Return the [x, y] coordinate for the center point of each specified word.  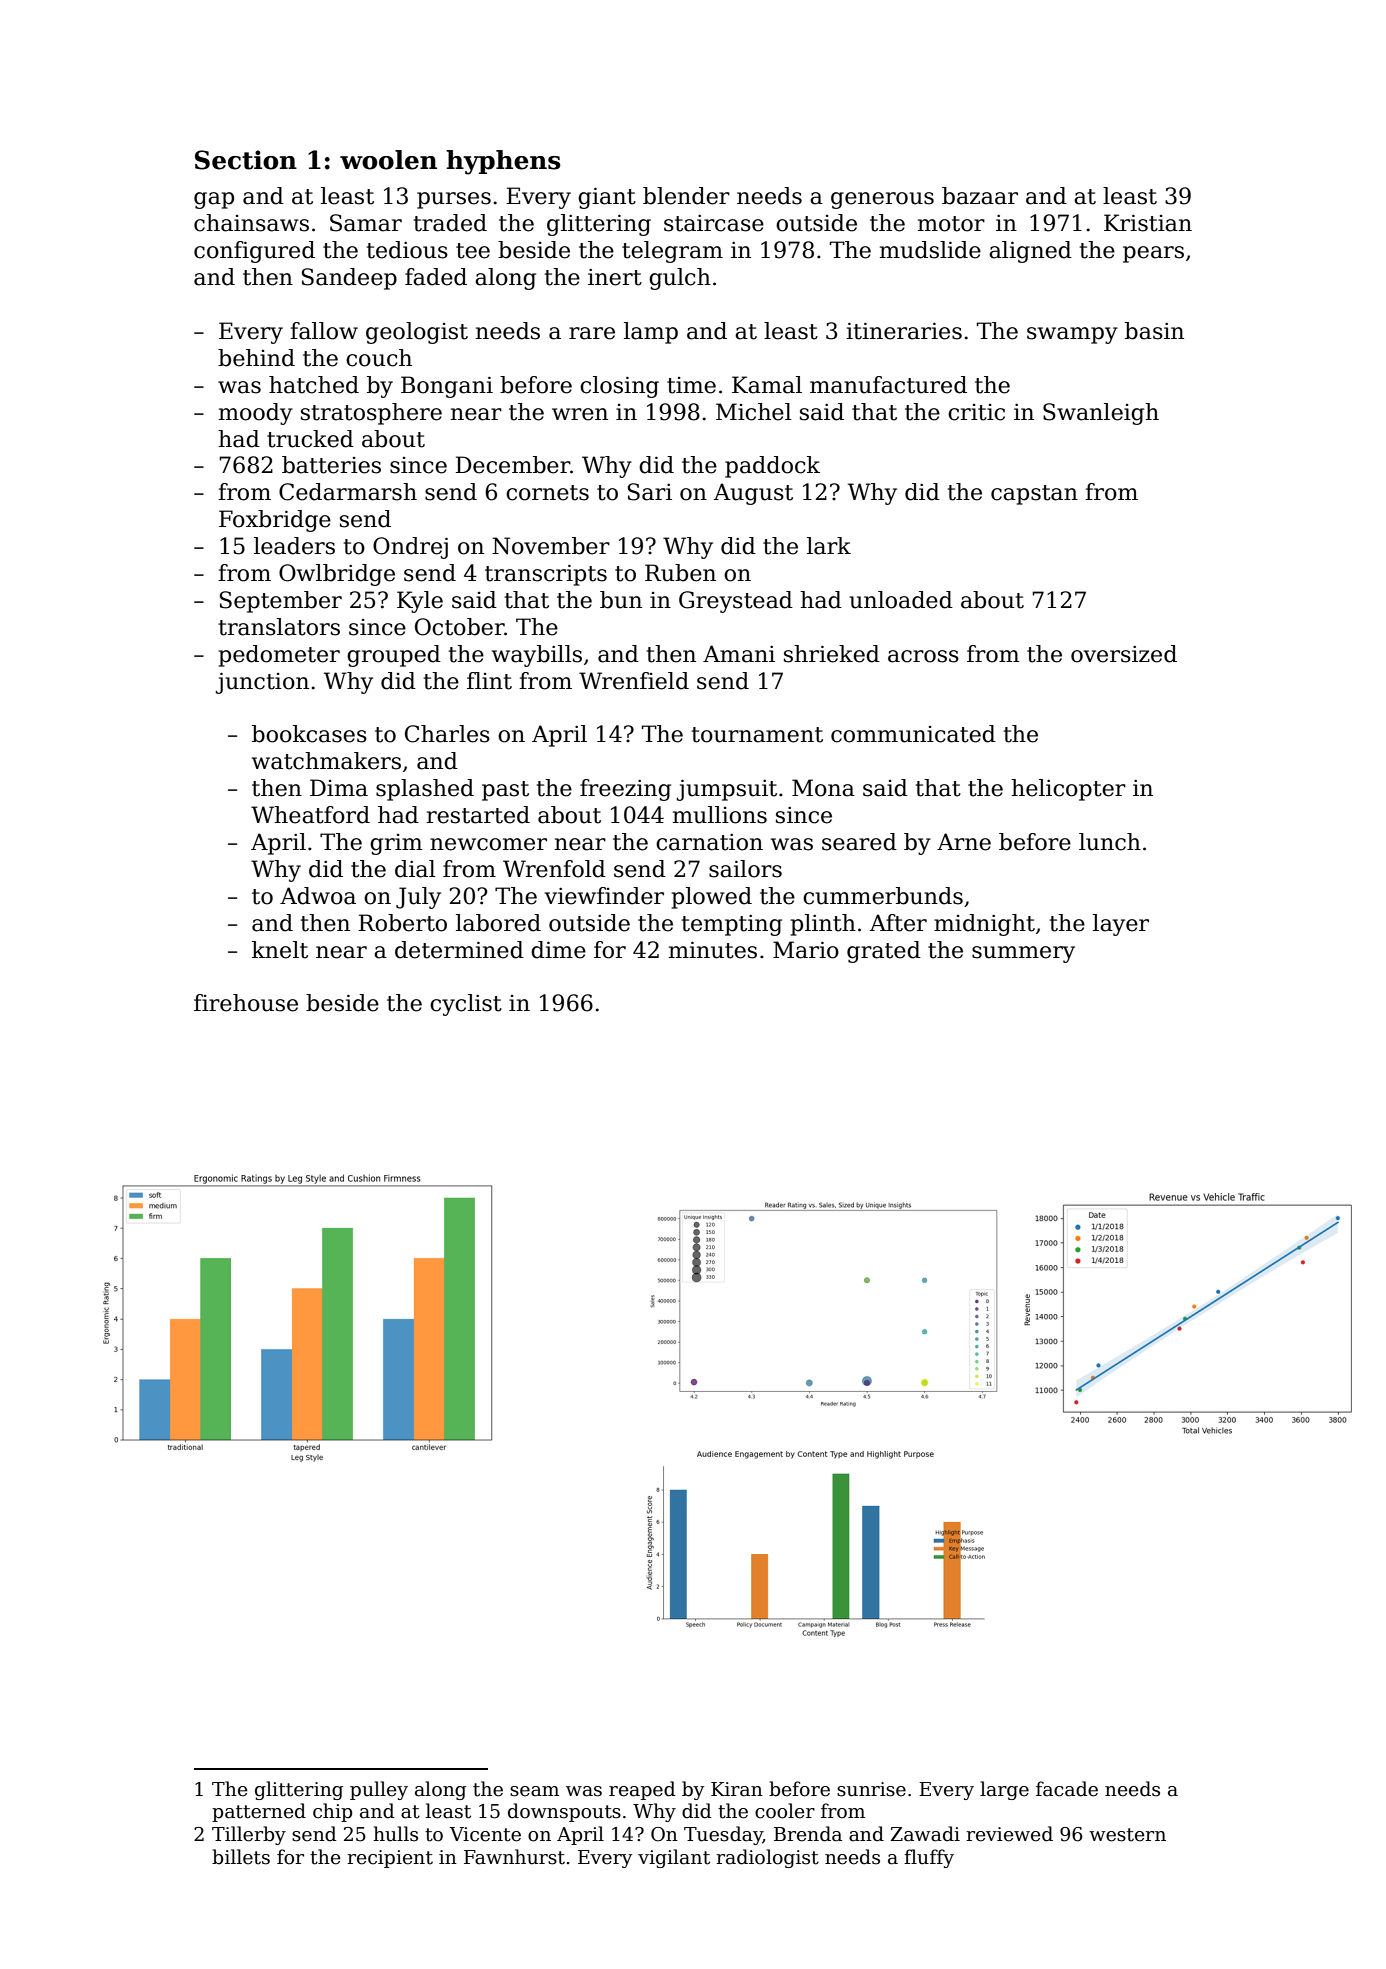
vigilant [674, 1858]
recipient [390, 1859]
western [1127, 1835]
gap [214, 200]
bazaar [980, 196]
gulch [680, 279]
